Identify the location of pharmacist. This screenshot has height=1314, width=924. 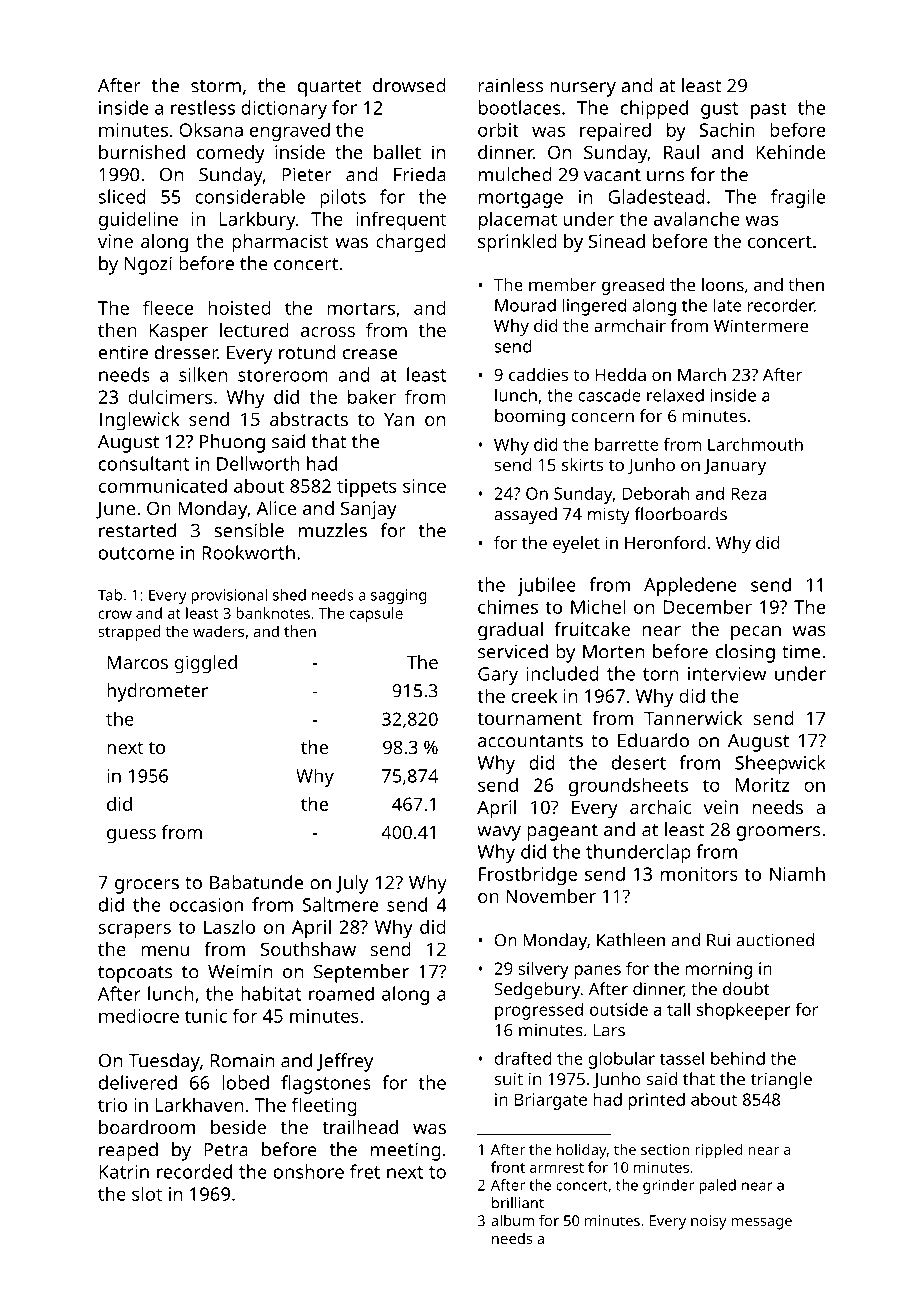
(280, 243).
